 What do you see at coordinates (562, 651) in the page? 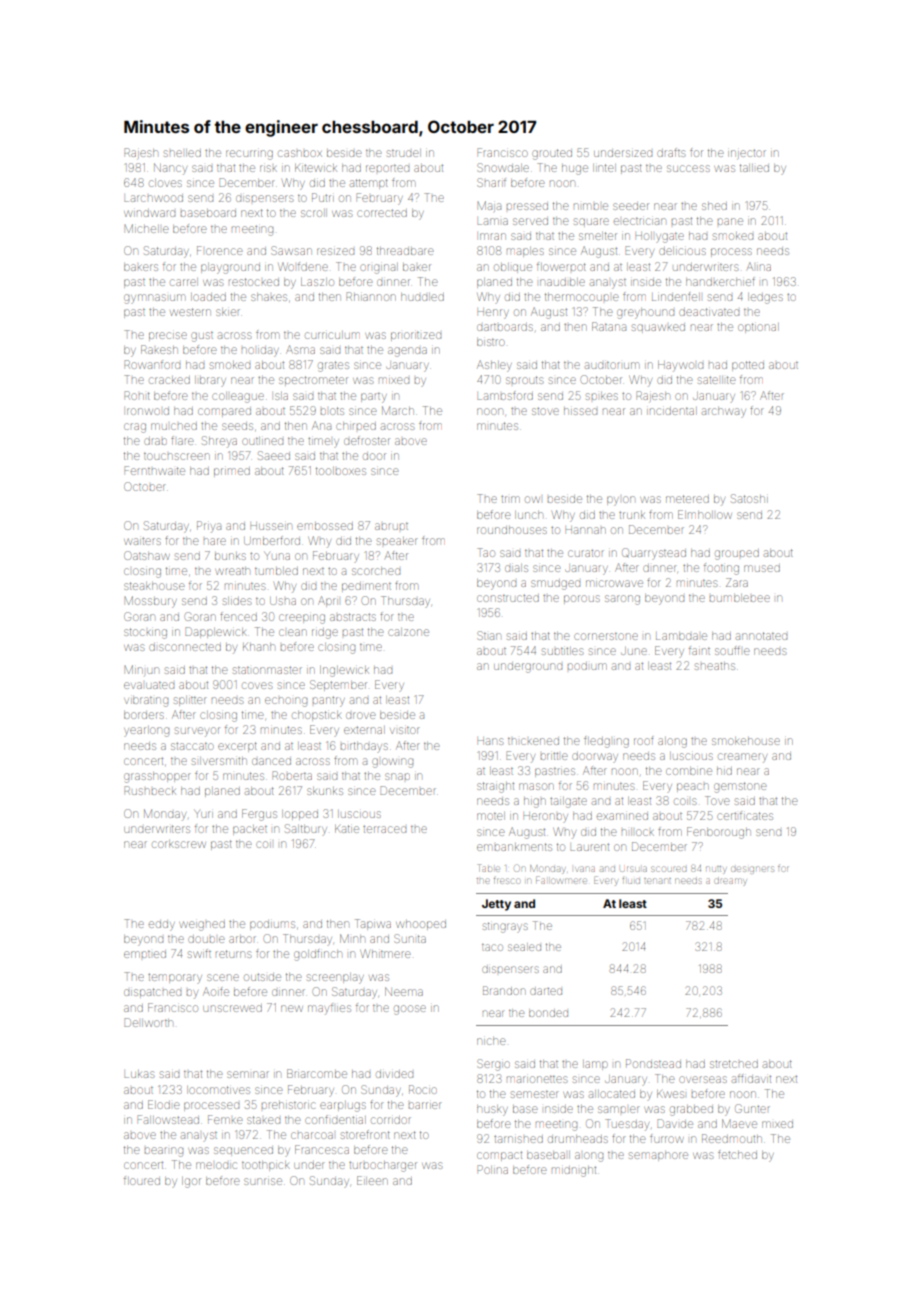
I see `subtitles` at bounding box center [562, 651].
